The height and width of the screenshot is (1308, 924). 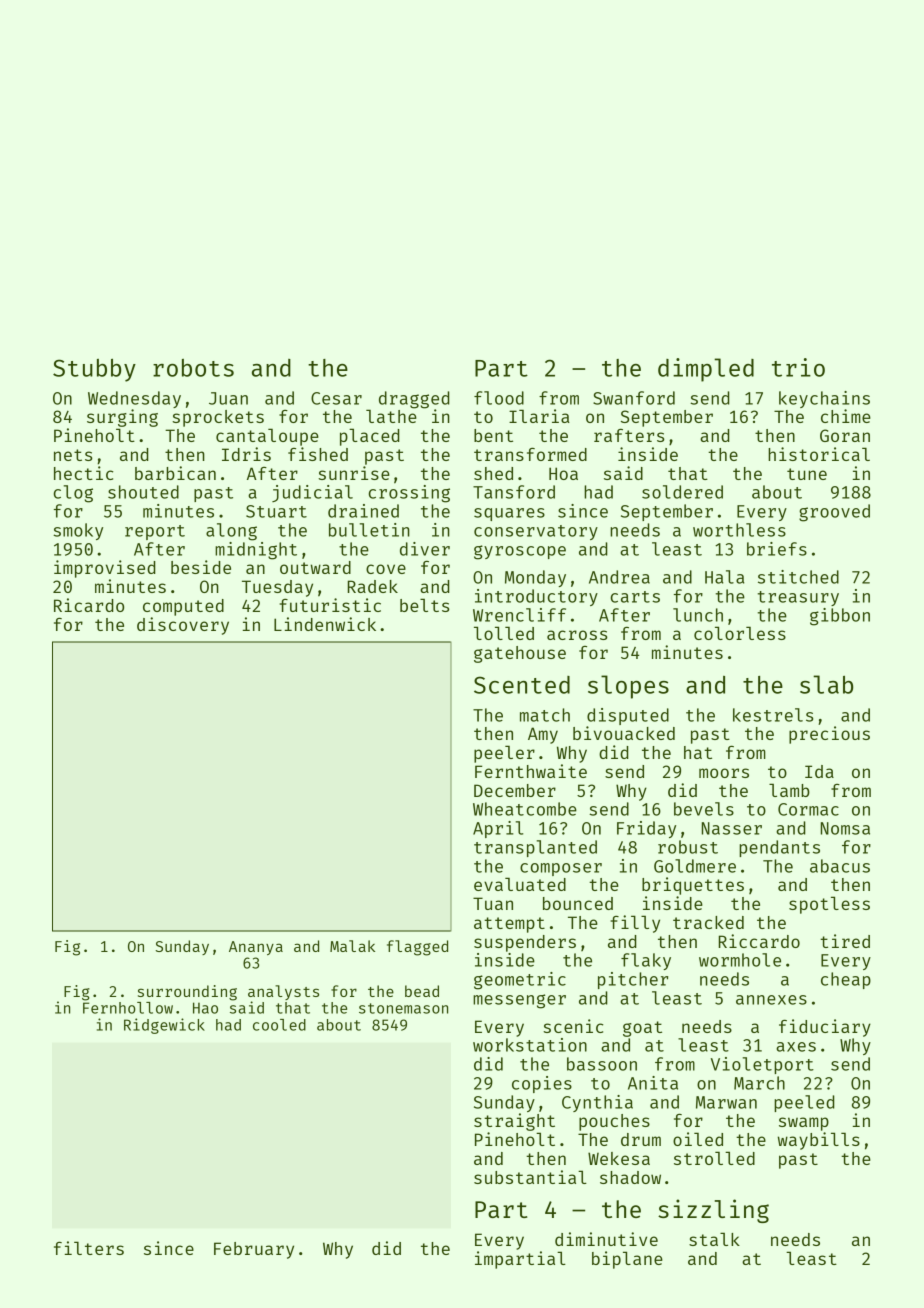 What do you see at coordinates (530, 1177) in the screenshot?
I see `substantial` at bounding box center [530, 1177].
